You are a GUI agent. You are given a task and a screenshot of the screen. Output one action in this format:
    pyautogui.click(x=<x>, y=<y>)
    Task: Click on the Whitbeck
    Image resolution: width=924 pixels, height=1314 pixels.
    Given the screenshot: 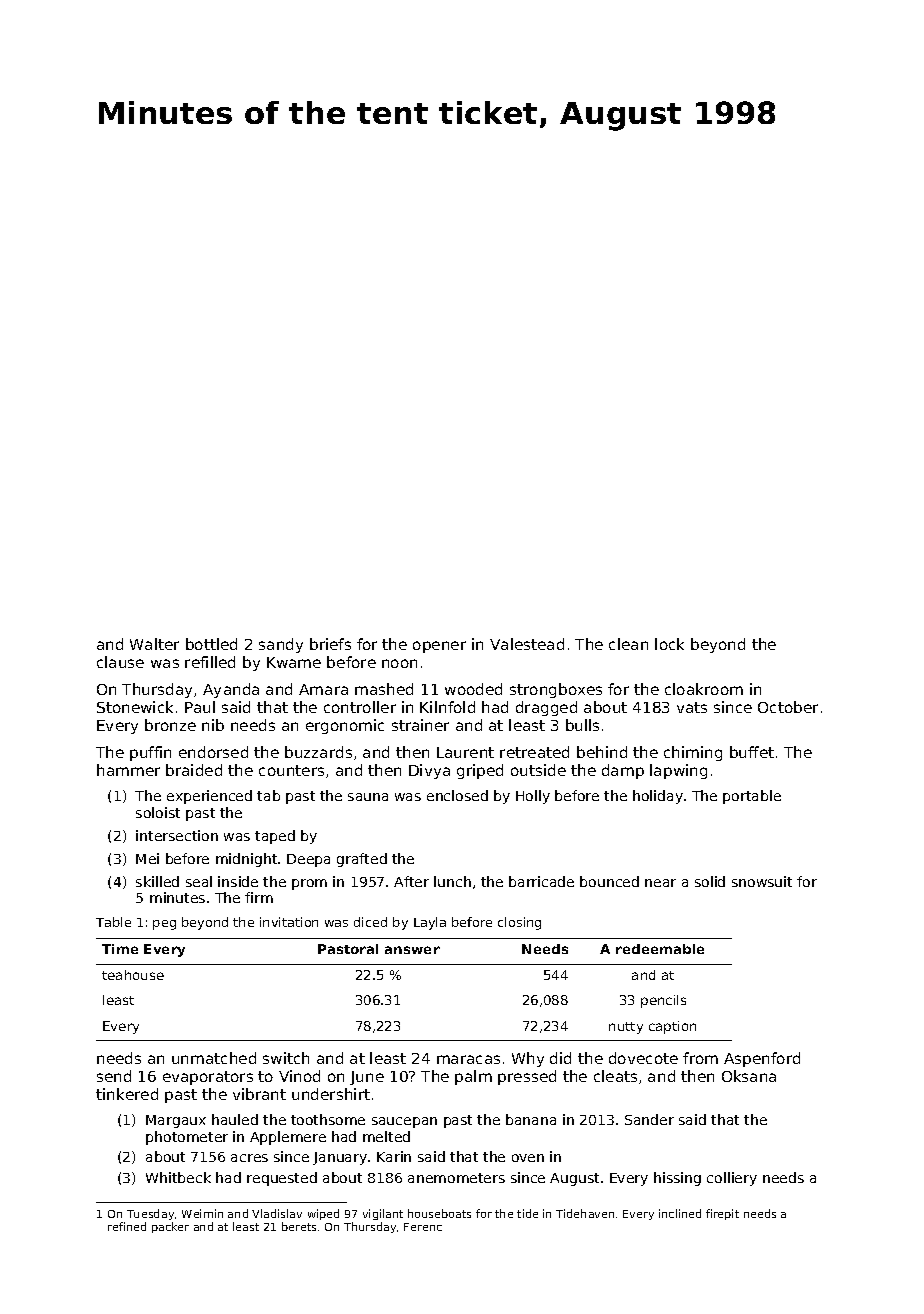 What is the action you would take?
    pyautogui.click(x=178, y=1177)
